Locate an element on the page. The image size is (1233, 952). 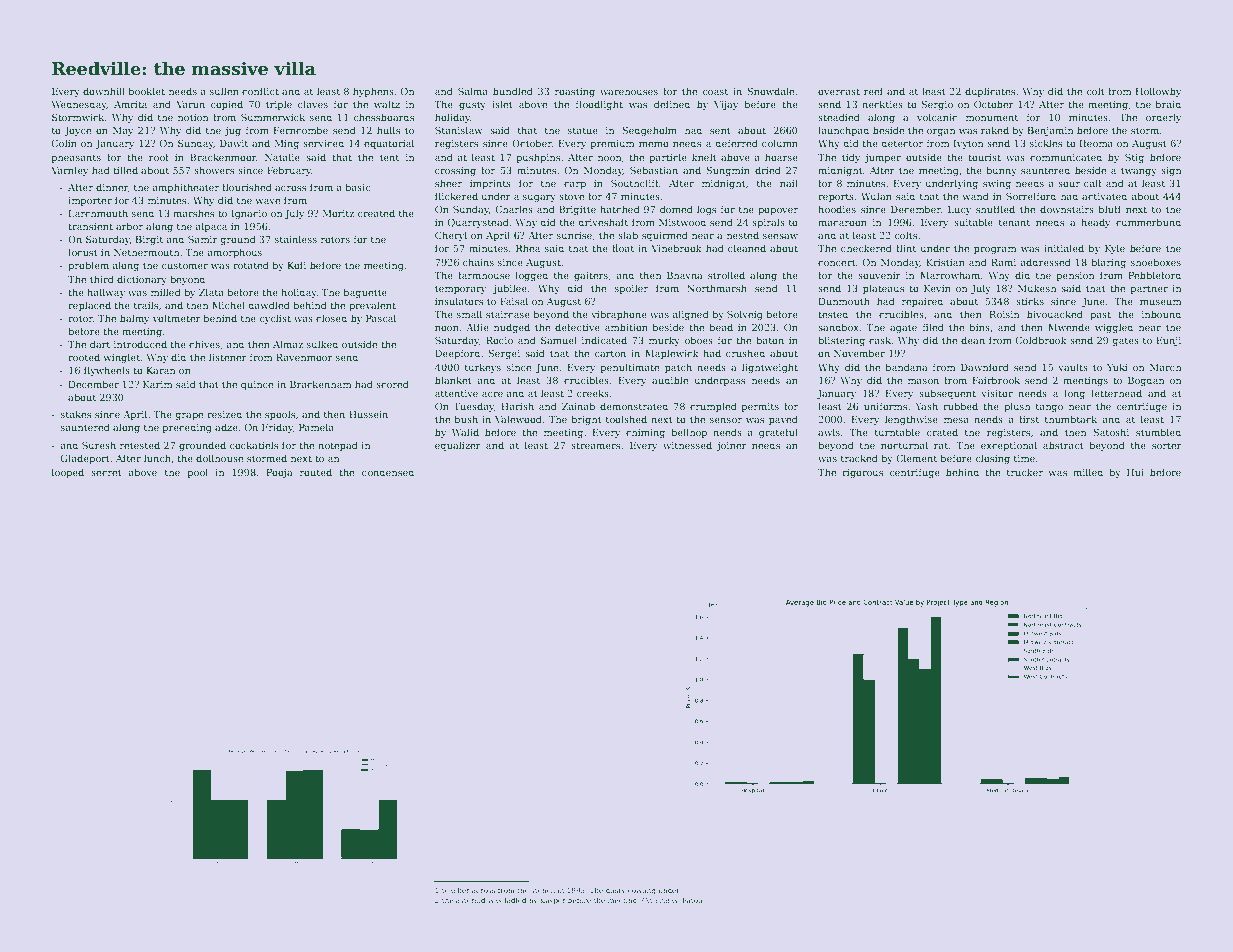
Mwende is located at coordinates (1069, 327).
